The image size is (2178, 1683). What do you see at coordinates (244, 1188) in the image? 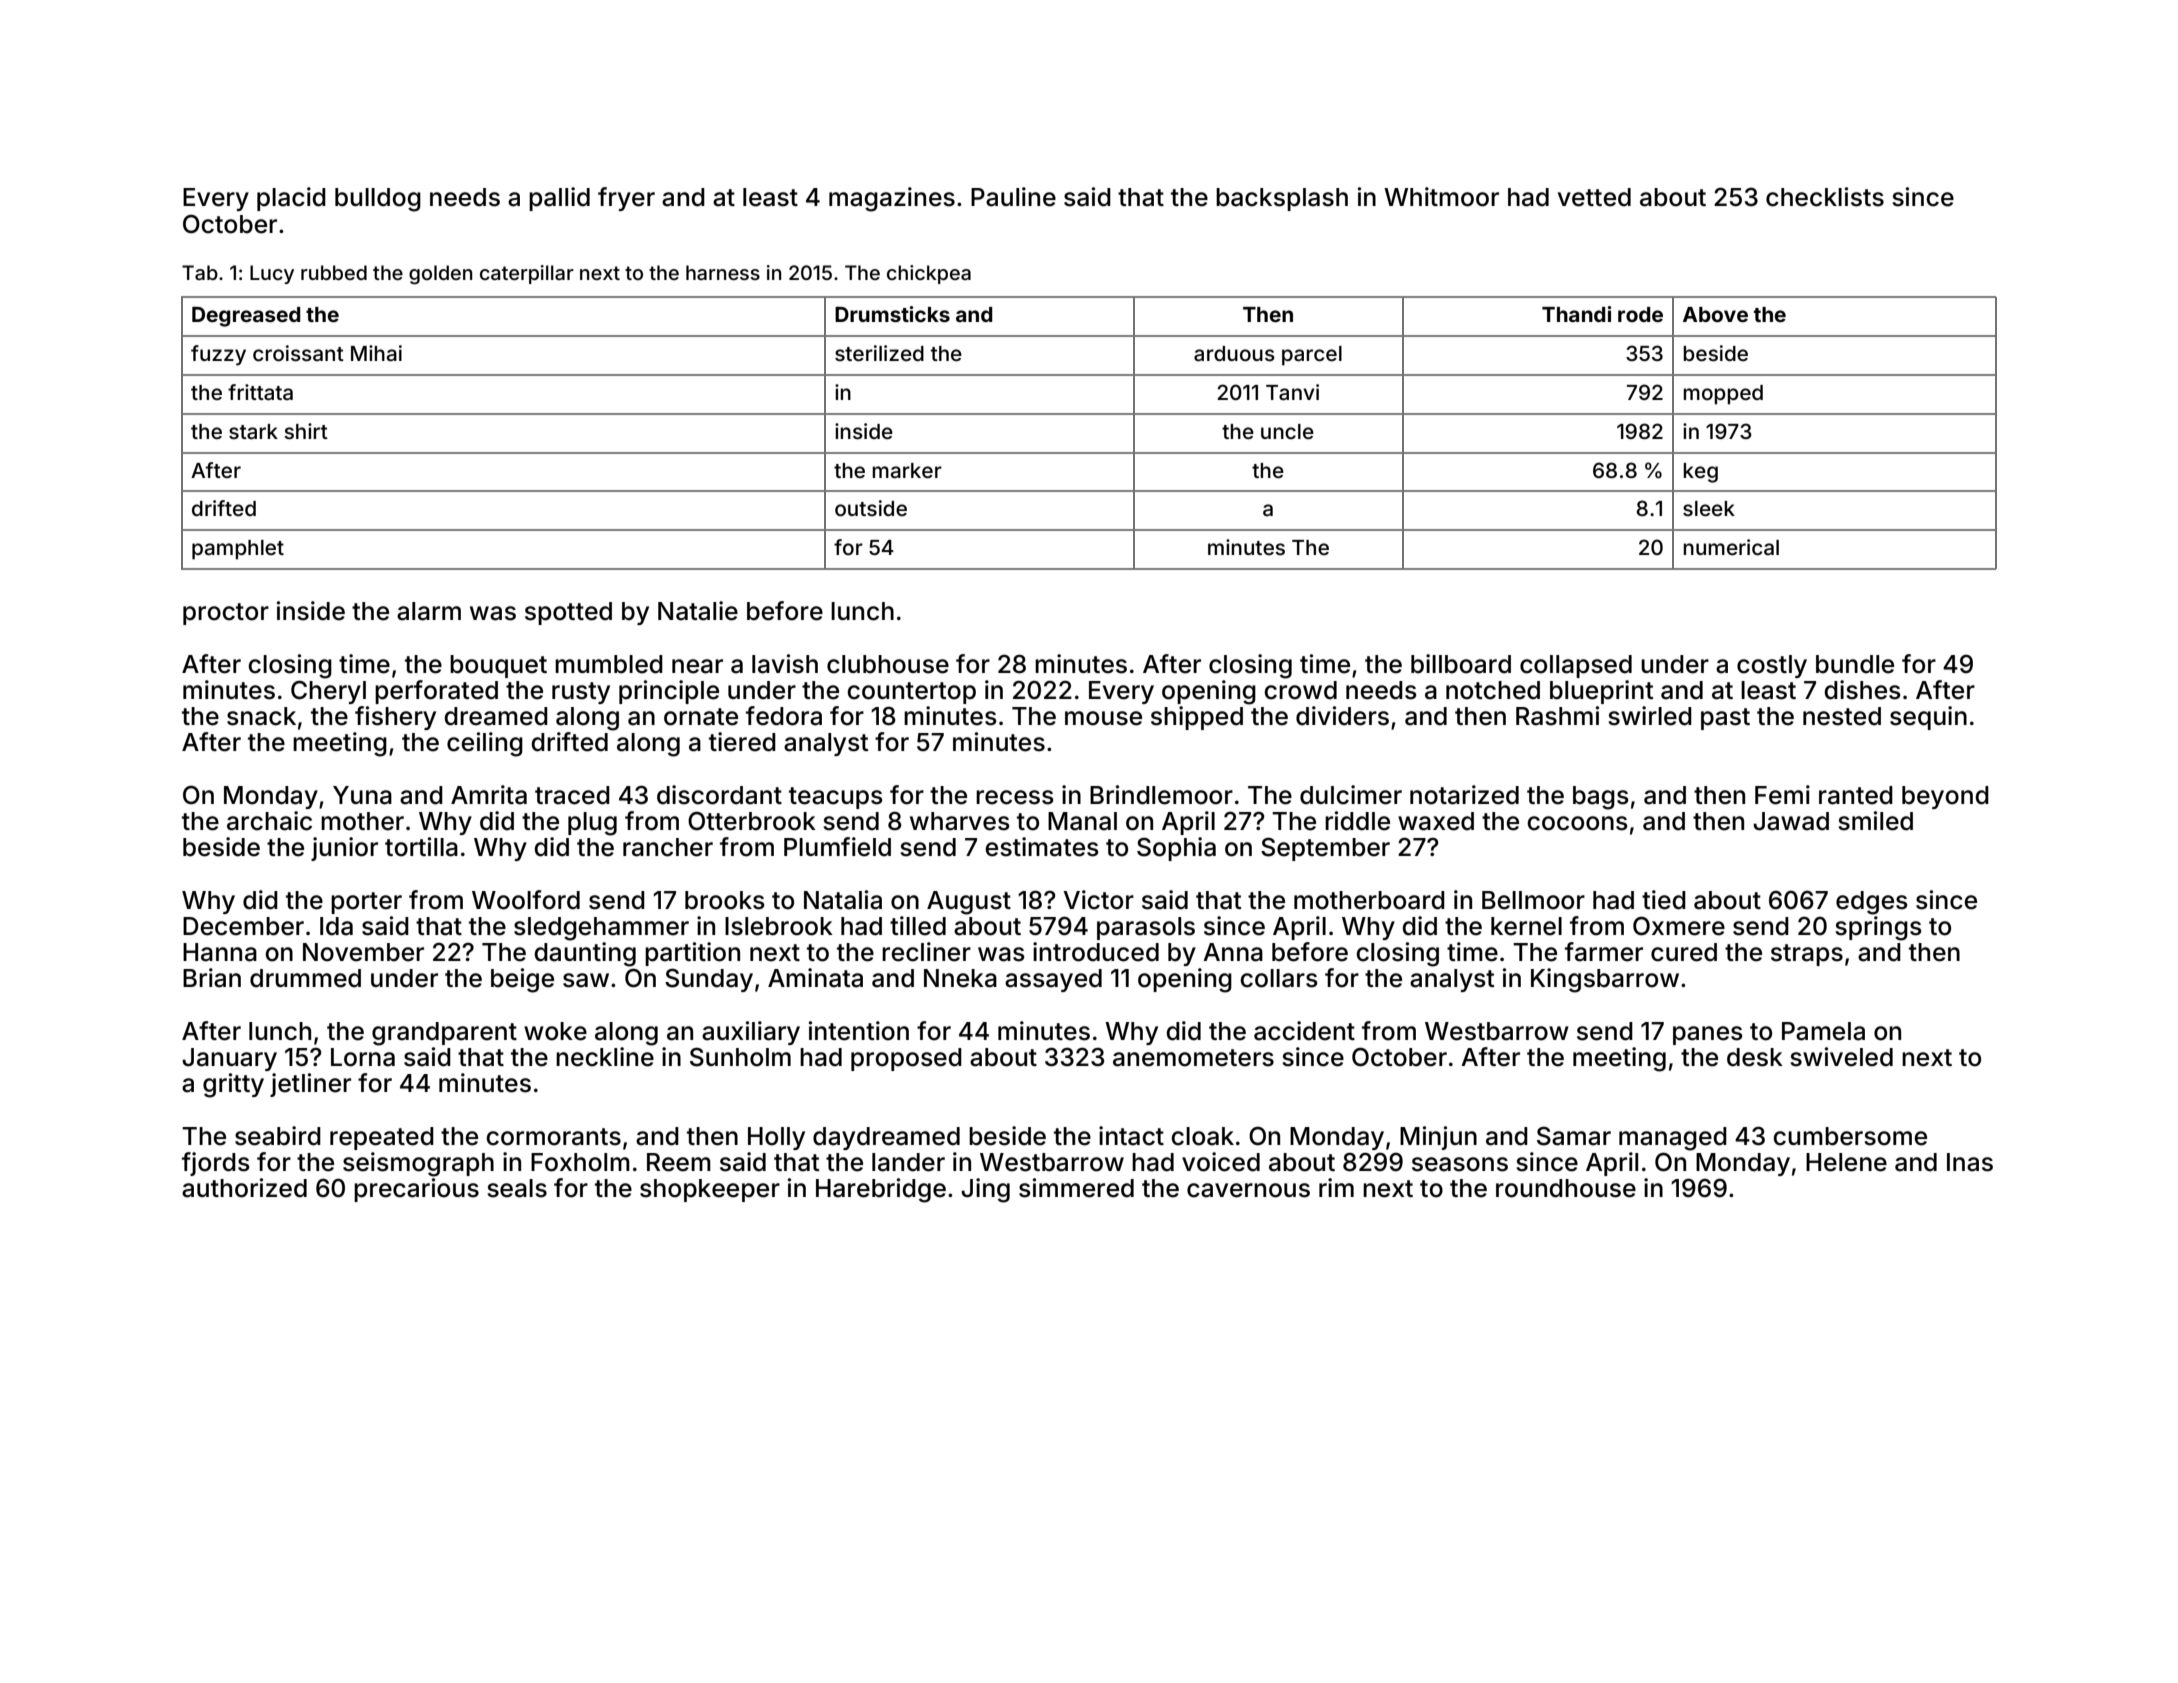
I see `authorized` at bounding box center [244, 1188].
